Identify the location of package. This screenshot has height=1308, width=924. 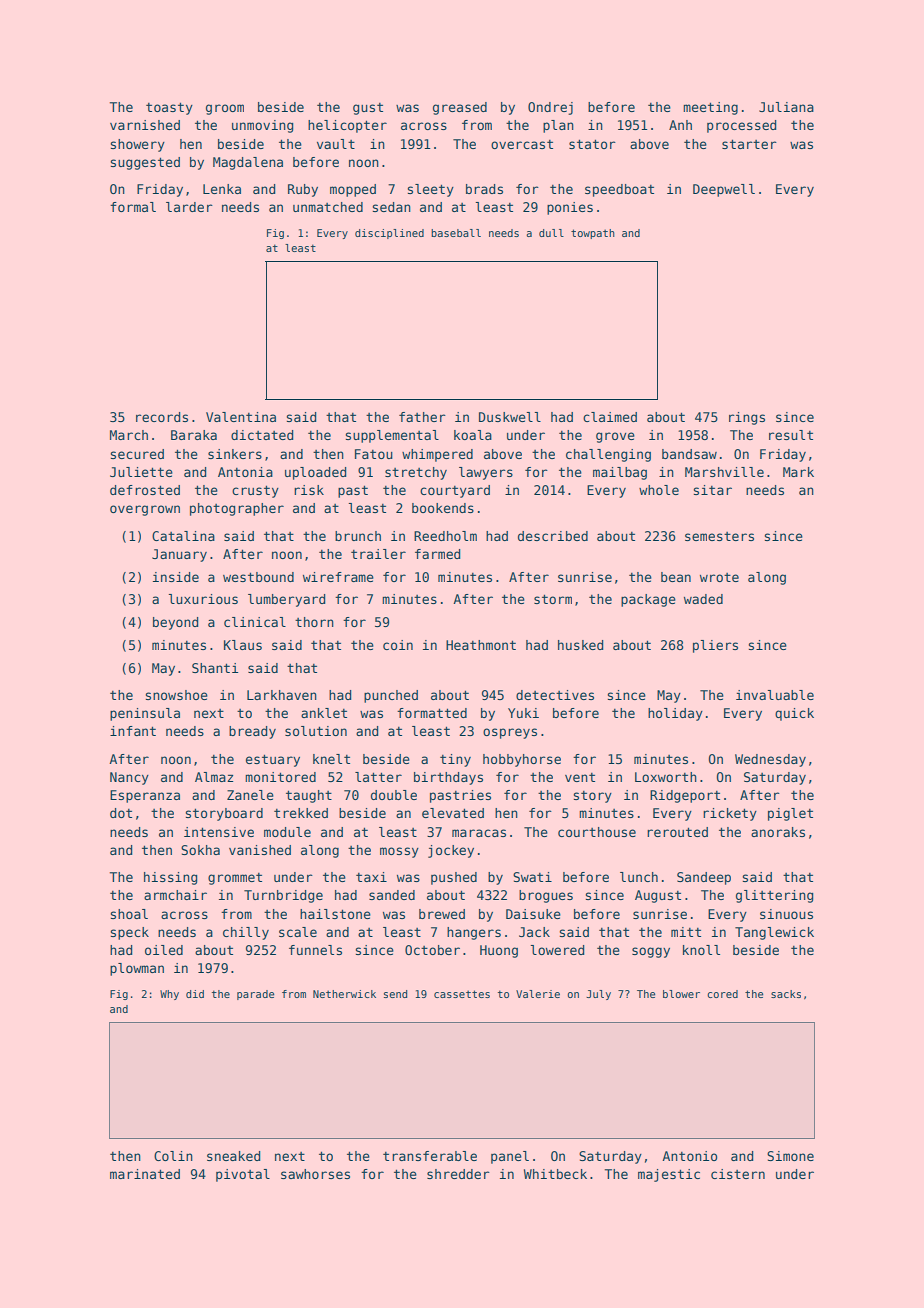
(648, 600).
